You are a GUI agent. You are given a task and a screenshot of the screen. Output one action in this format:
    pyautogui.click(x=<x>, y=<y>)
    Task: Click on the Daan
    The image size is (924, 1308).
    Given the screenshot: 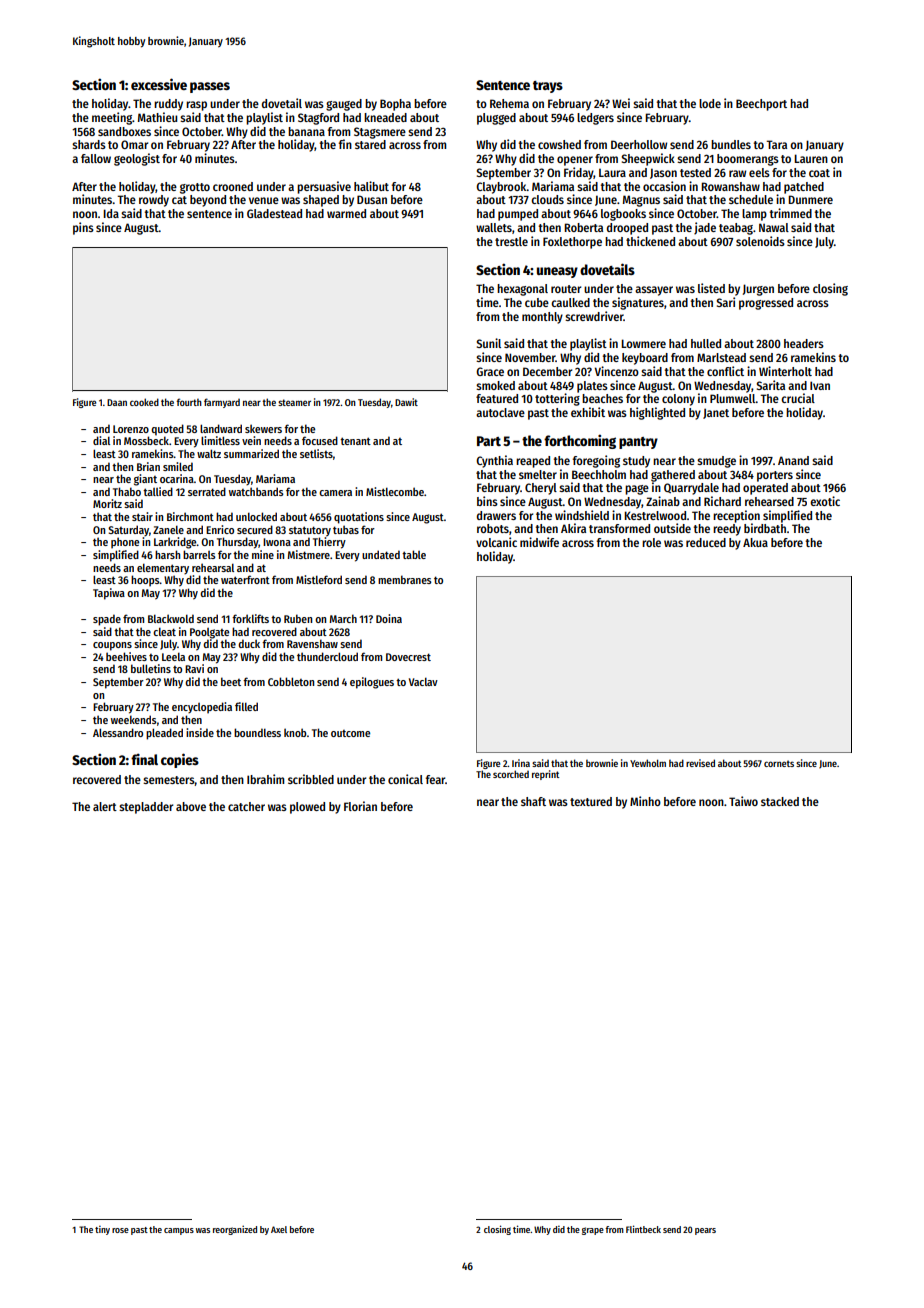 What is the action you would take?
    pyautogui.click(x=117, y=402)
